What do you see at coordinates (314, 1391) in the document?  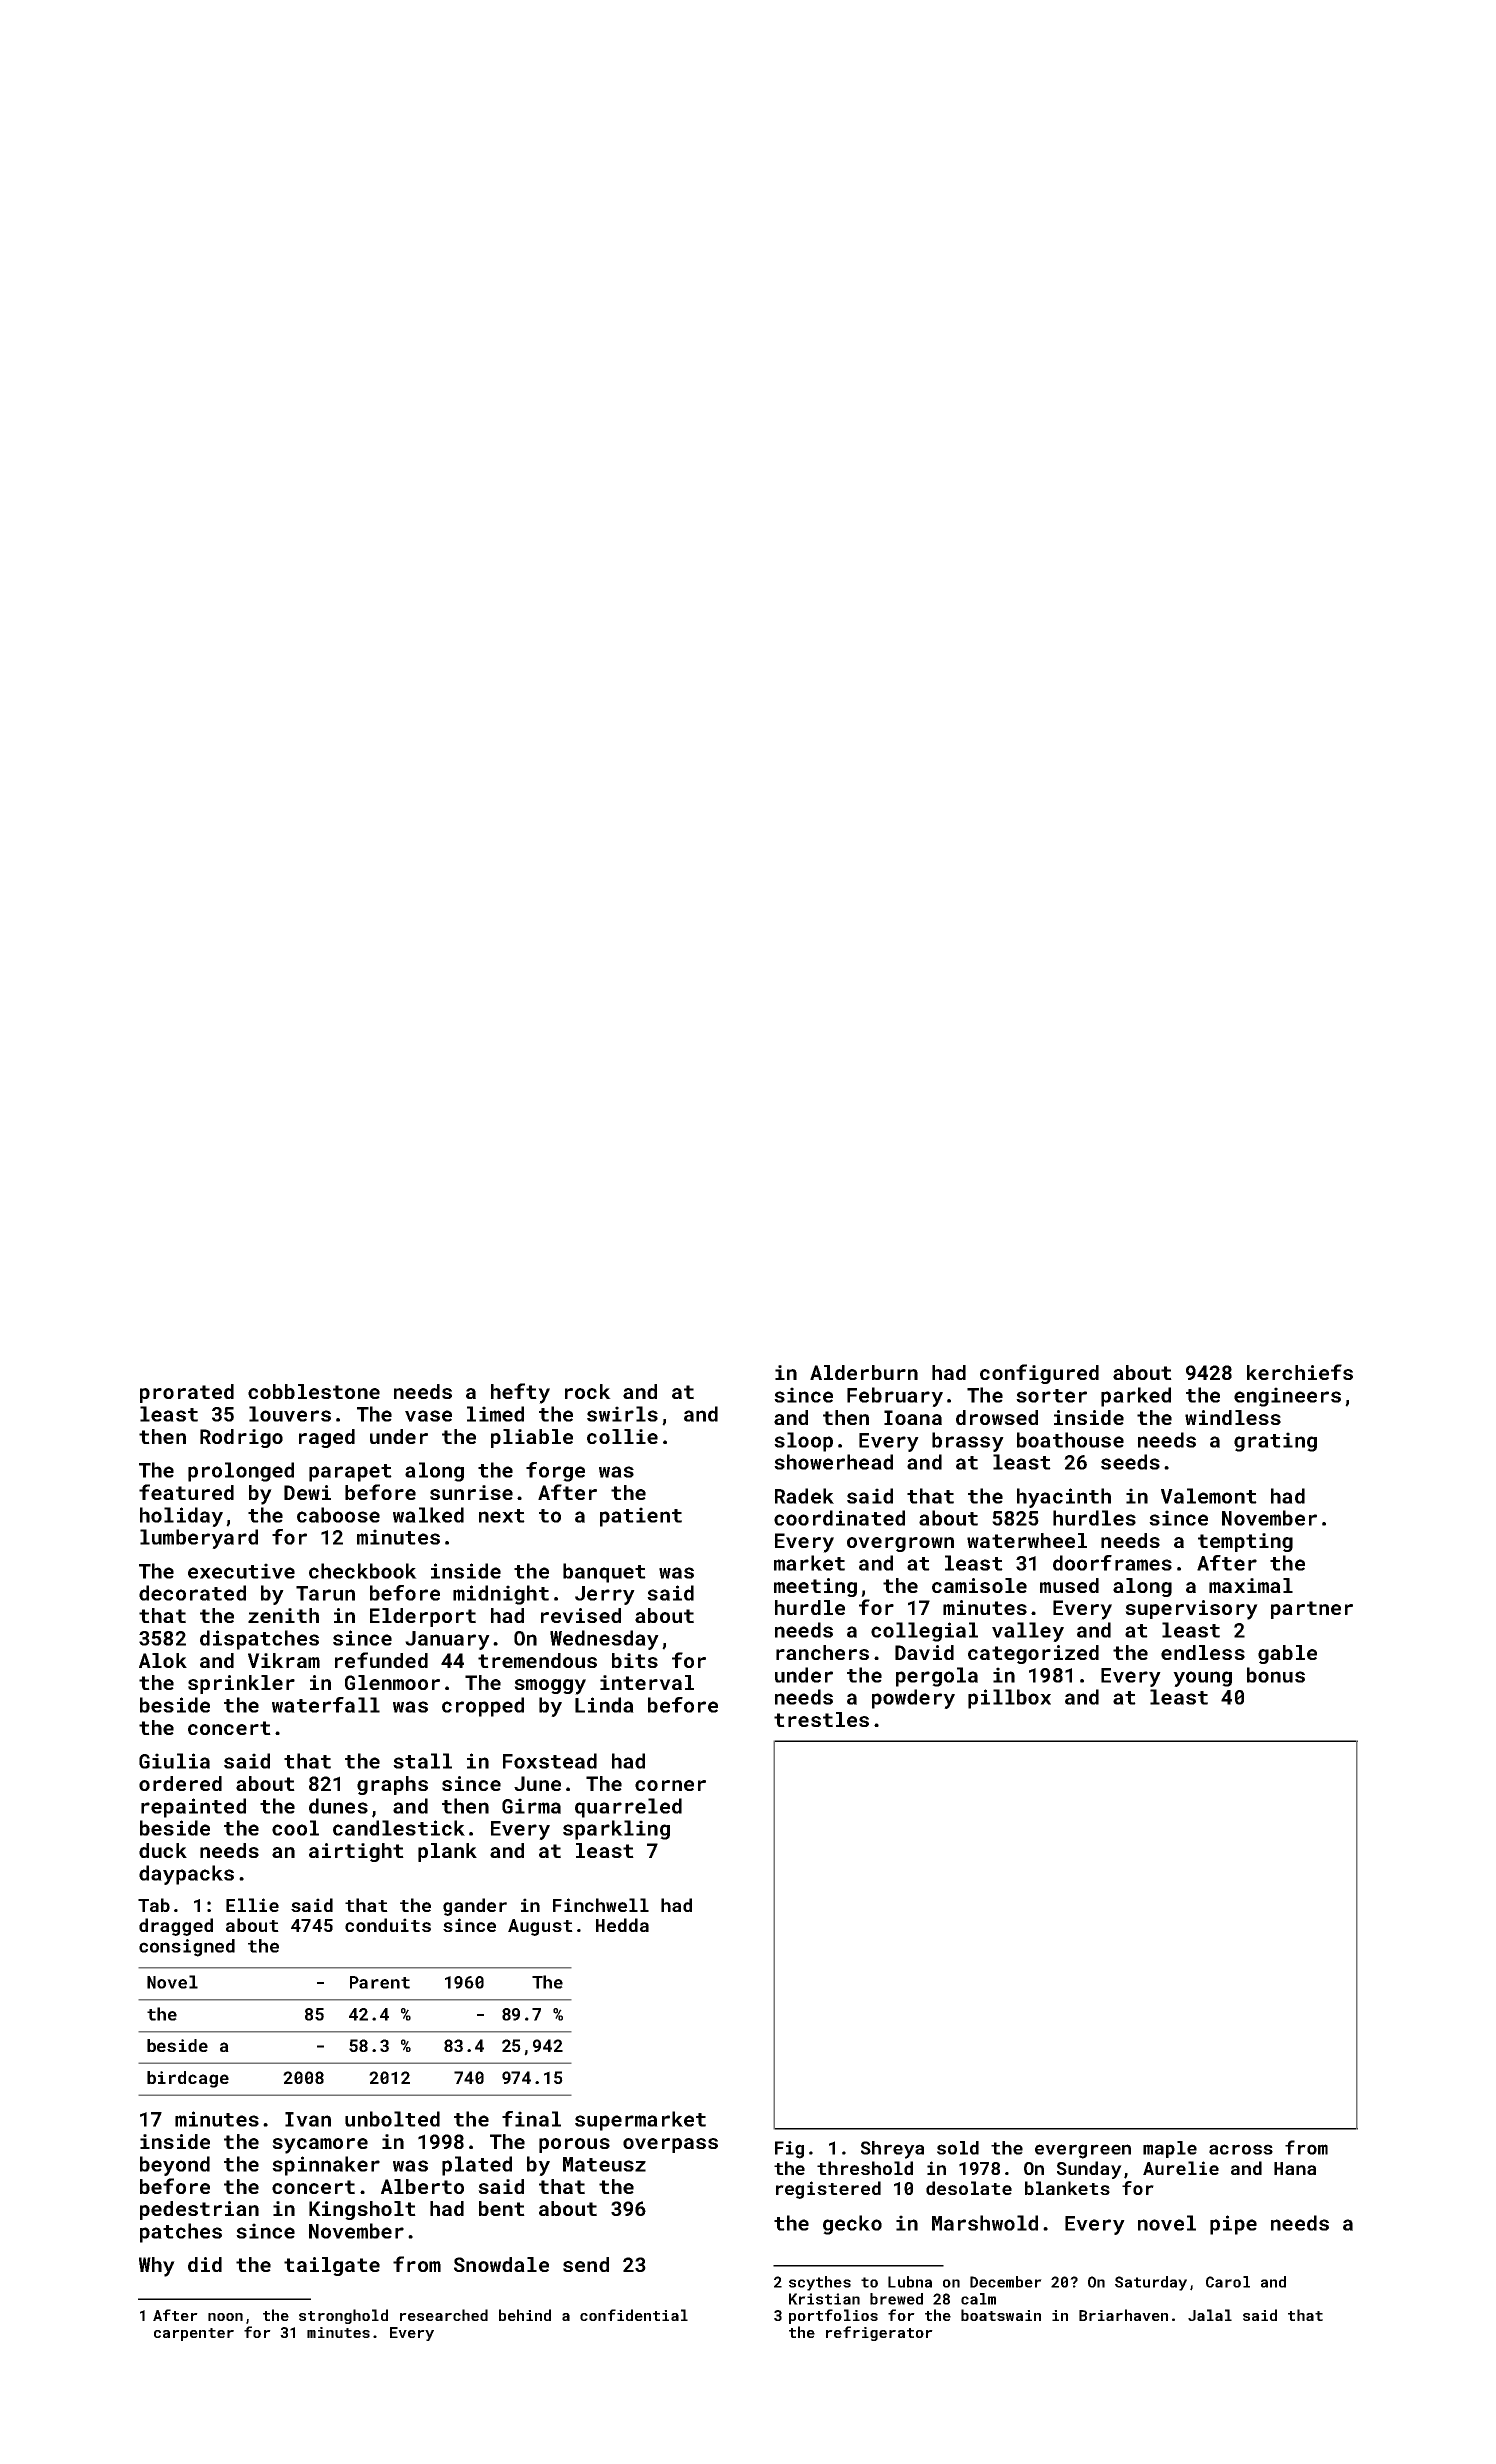 I see `cobblestone` at bounding box center [314, 1391].
